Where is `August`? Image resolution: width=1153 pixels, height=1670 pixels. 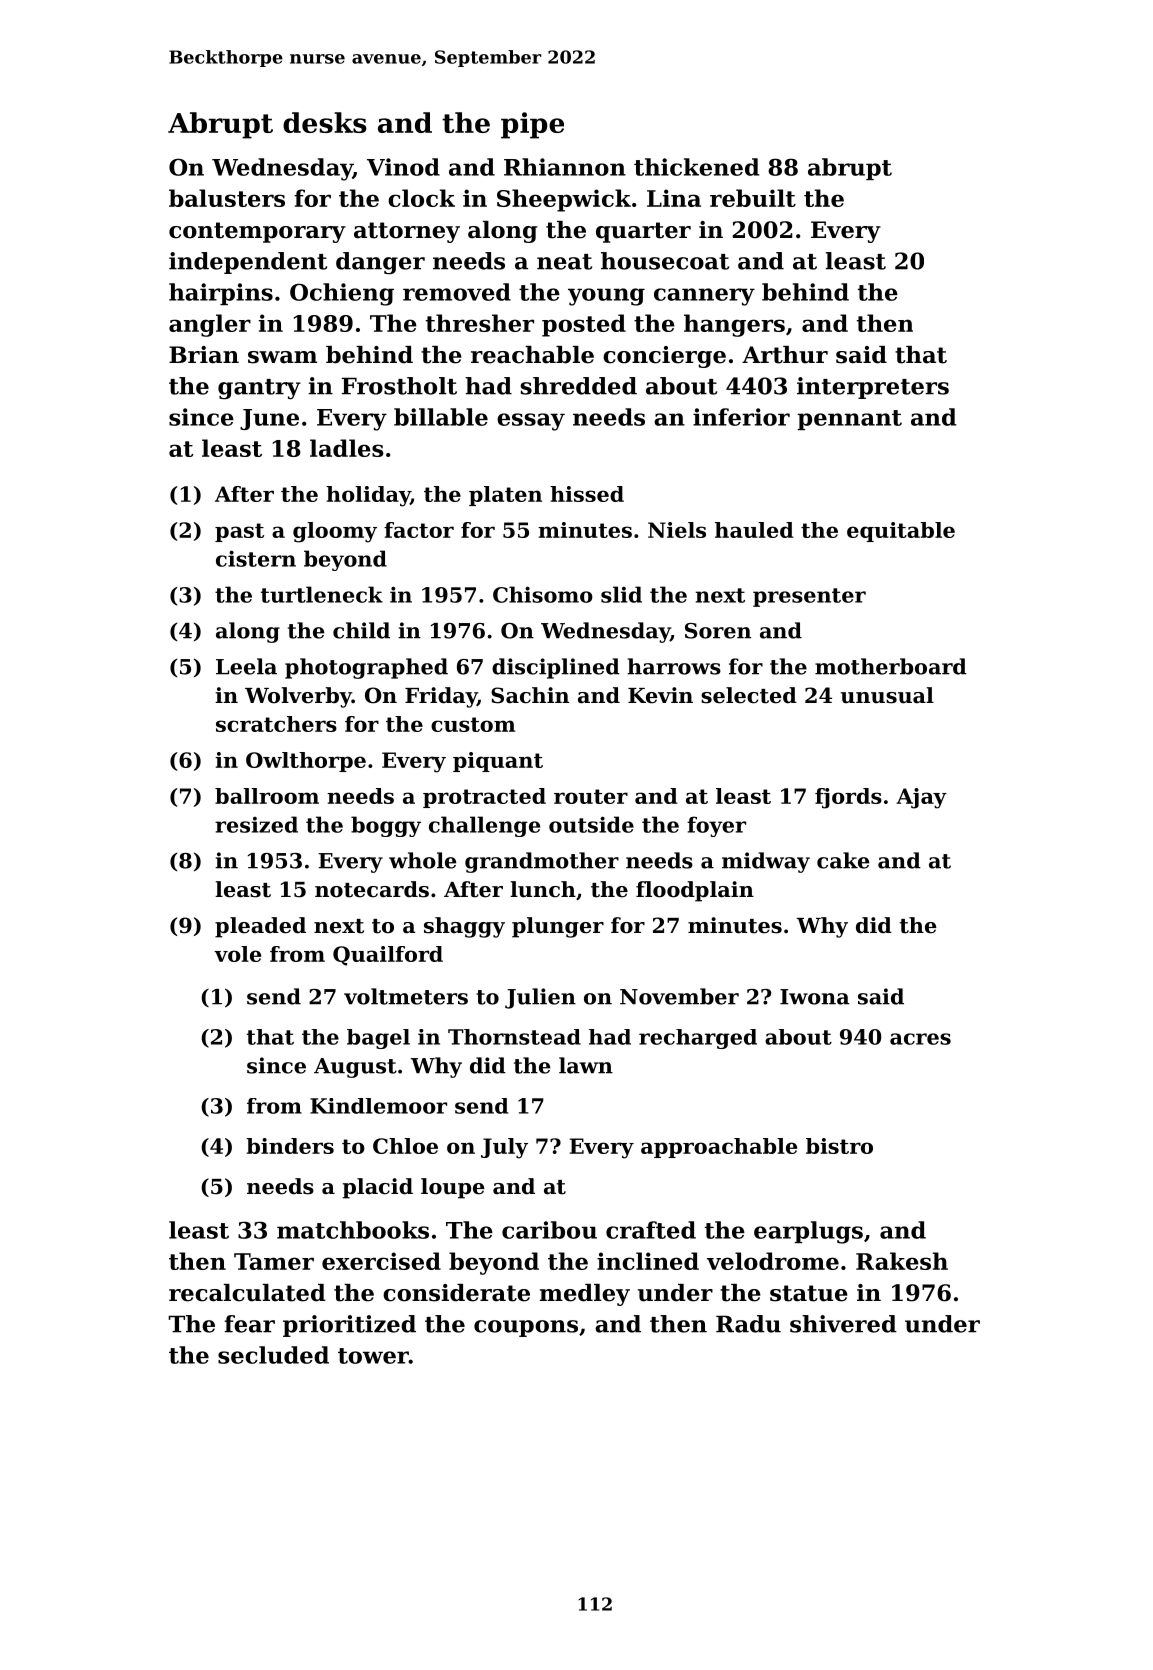
August is located at coordinates (355, 1068).
